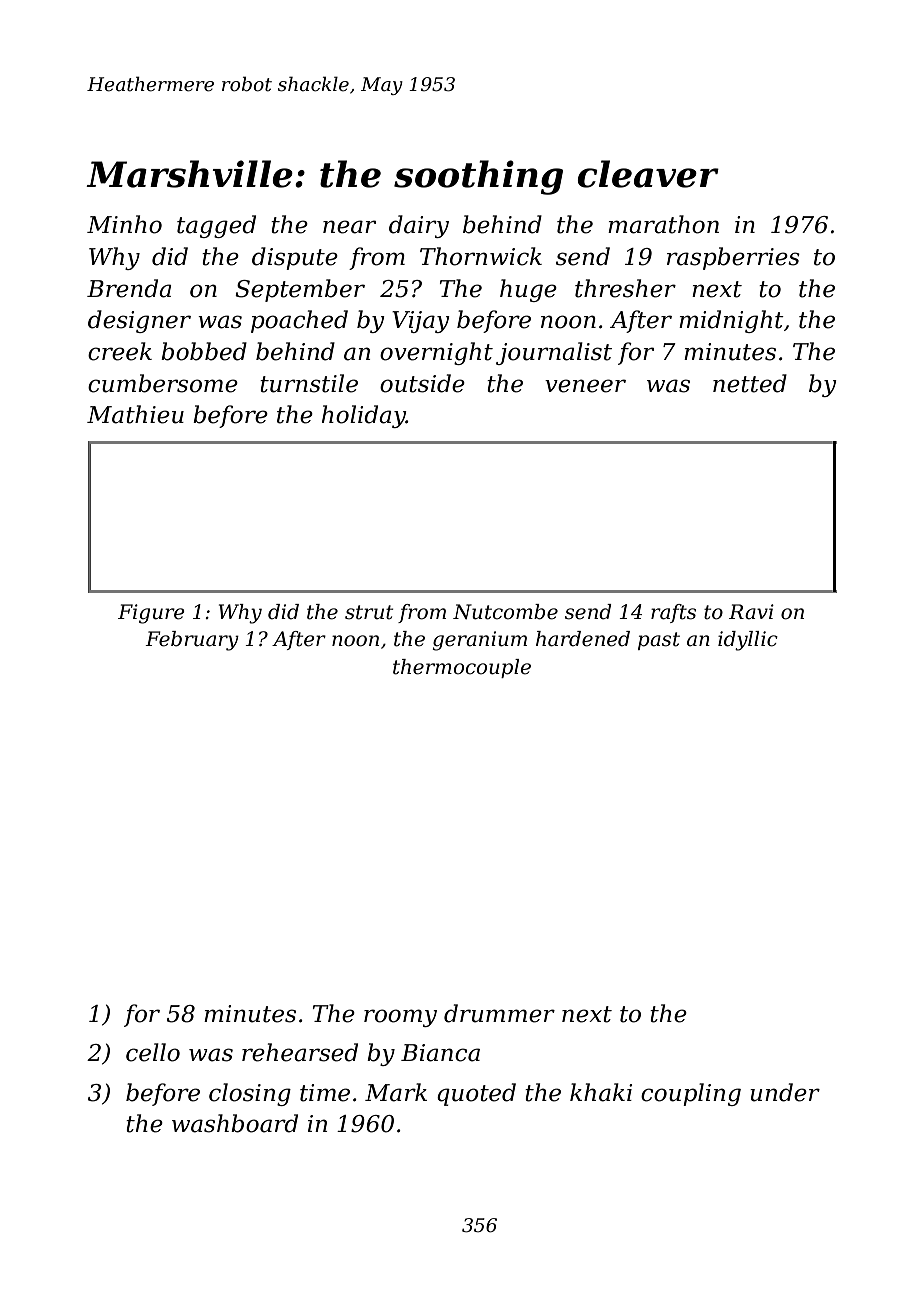  What do you see at coordinates (364, 416) in the screenshot?
I see `holiday` at bounding box center [364, 416].
